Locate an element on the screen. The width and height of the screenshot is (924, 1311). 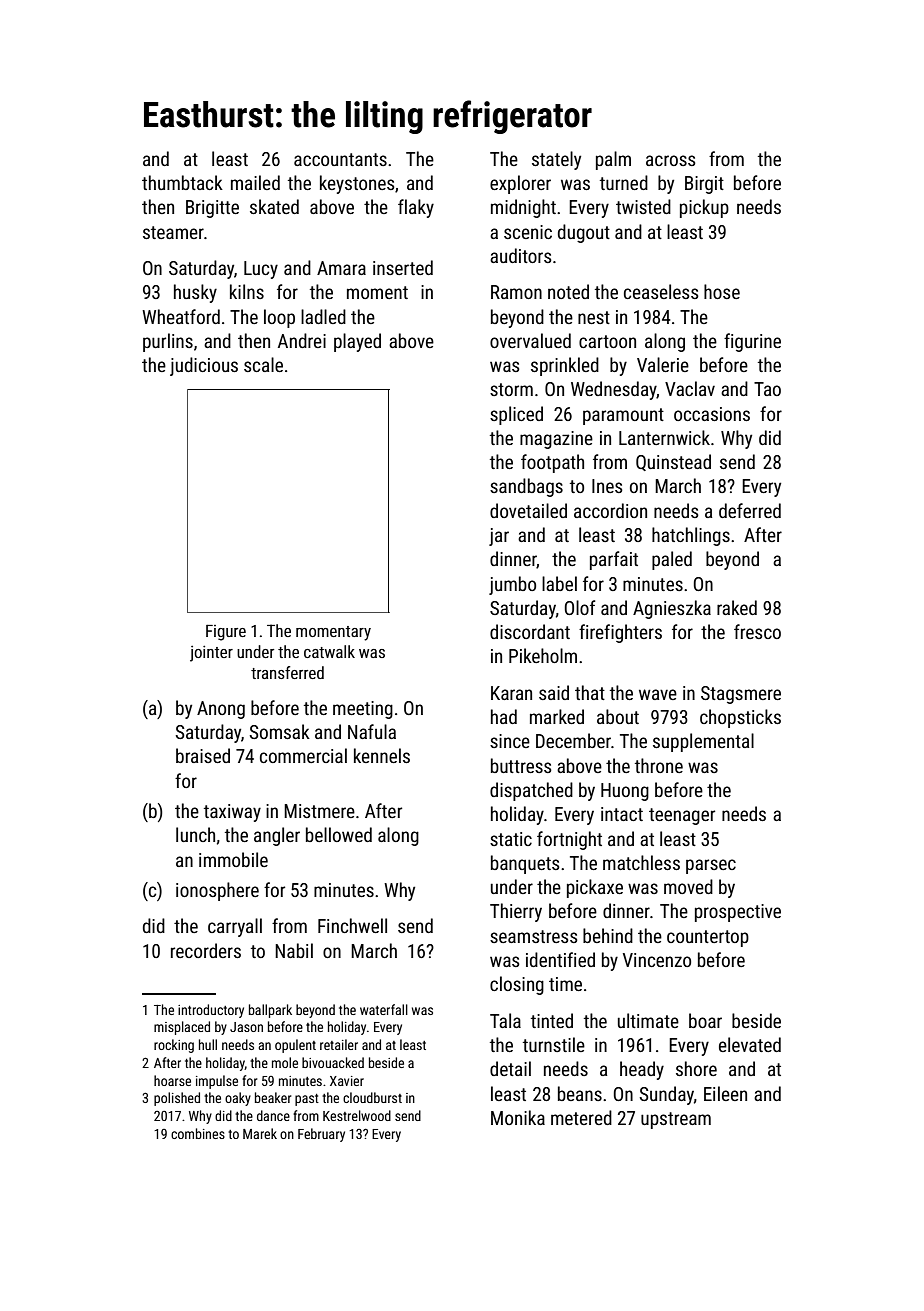
palm is located at coordinates (613, 160).
